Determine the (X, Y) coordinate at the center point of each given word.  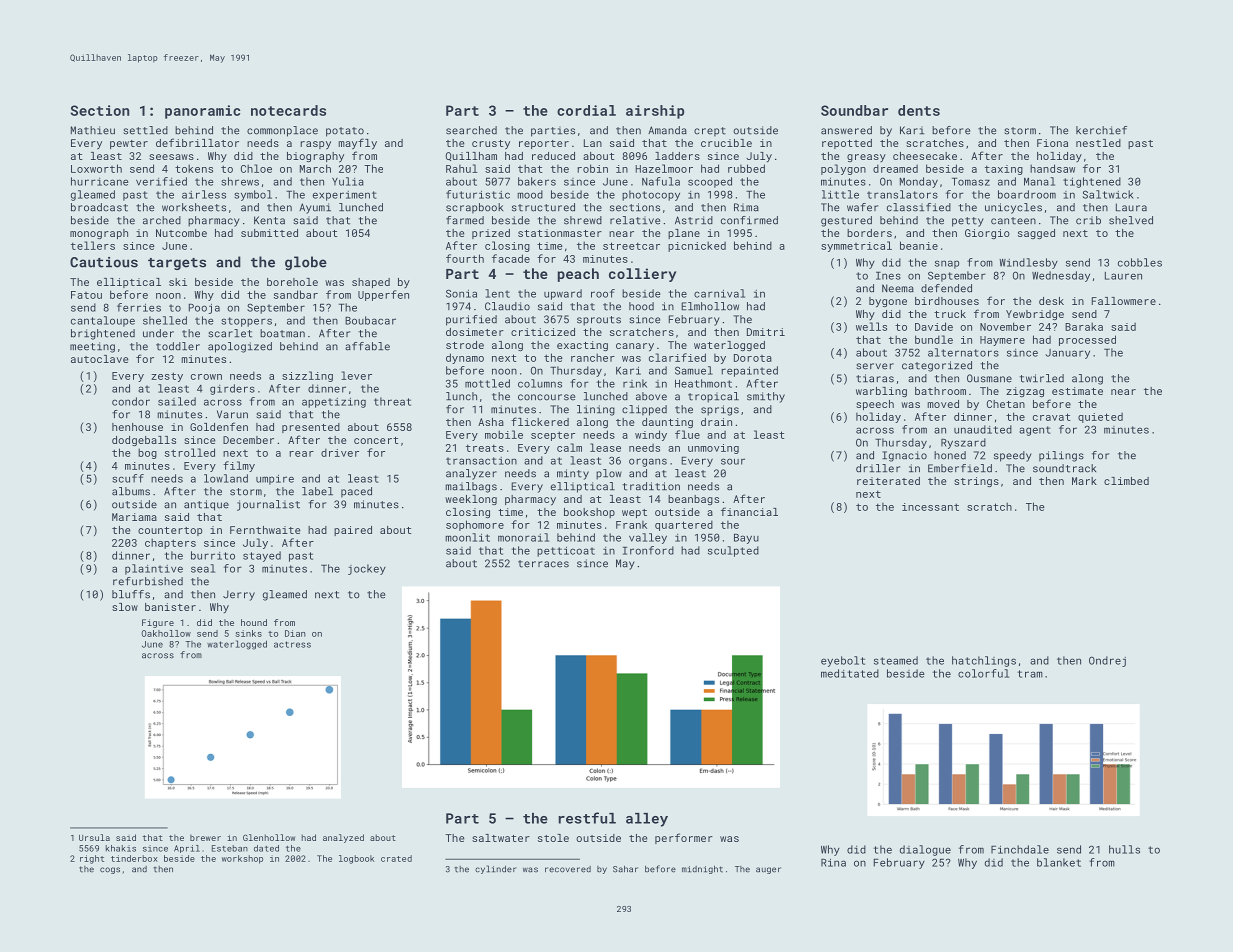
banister (170, 607)
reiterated (888, 481)
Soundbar (854, 110)
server (875, 366)
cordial (586, 110)
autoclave (100, 359)
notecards (288, 110)
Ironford (648, 550)
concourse (546, 397)
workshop (242, 859)
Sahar (625, 869)
